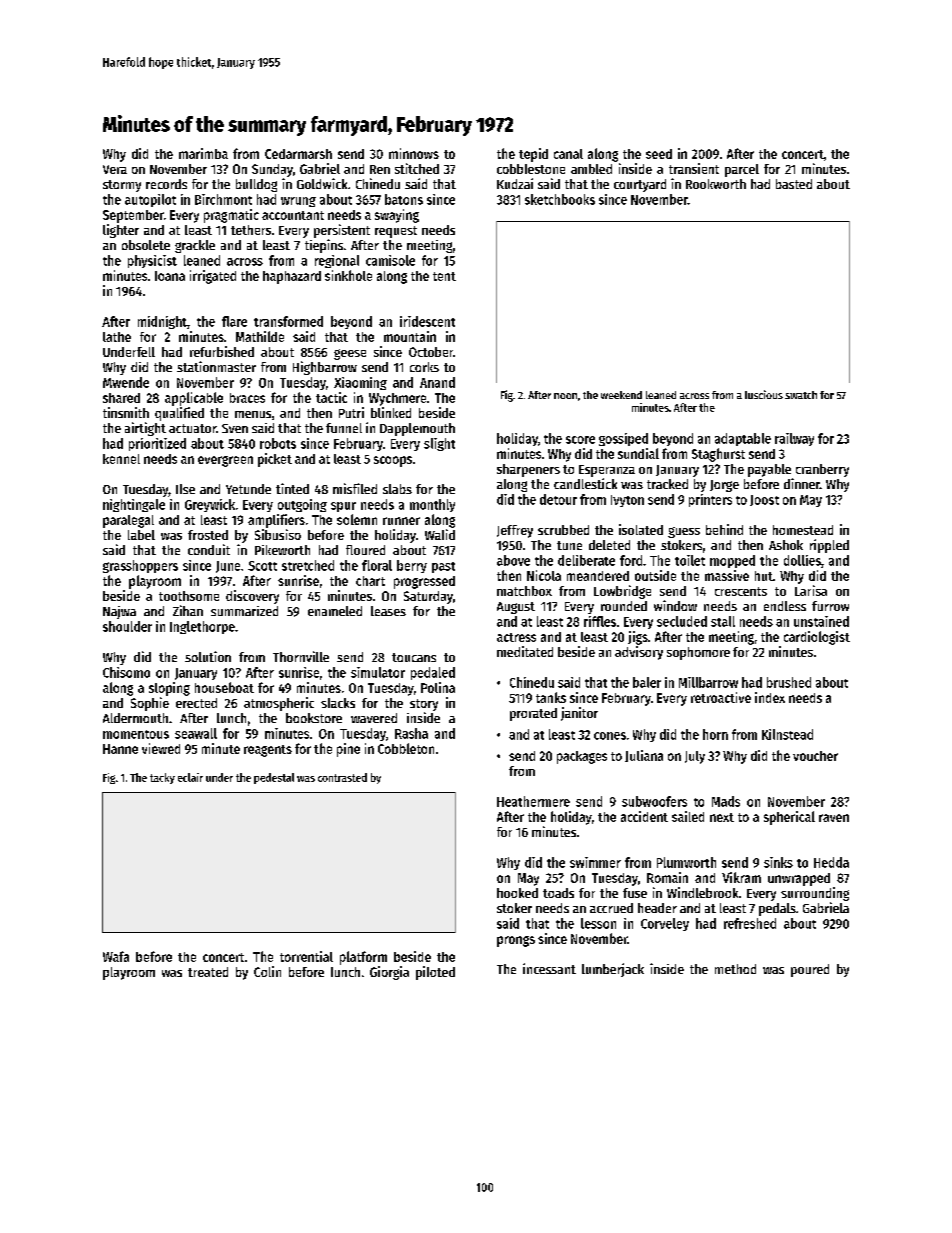  Describe the element at coordinates (115, 169) in the screenshot. I see `Vera` at that location.
